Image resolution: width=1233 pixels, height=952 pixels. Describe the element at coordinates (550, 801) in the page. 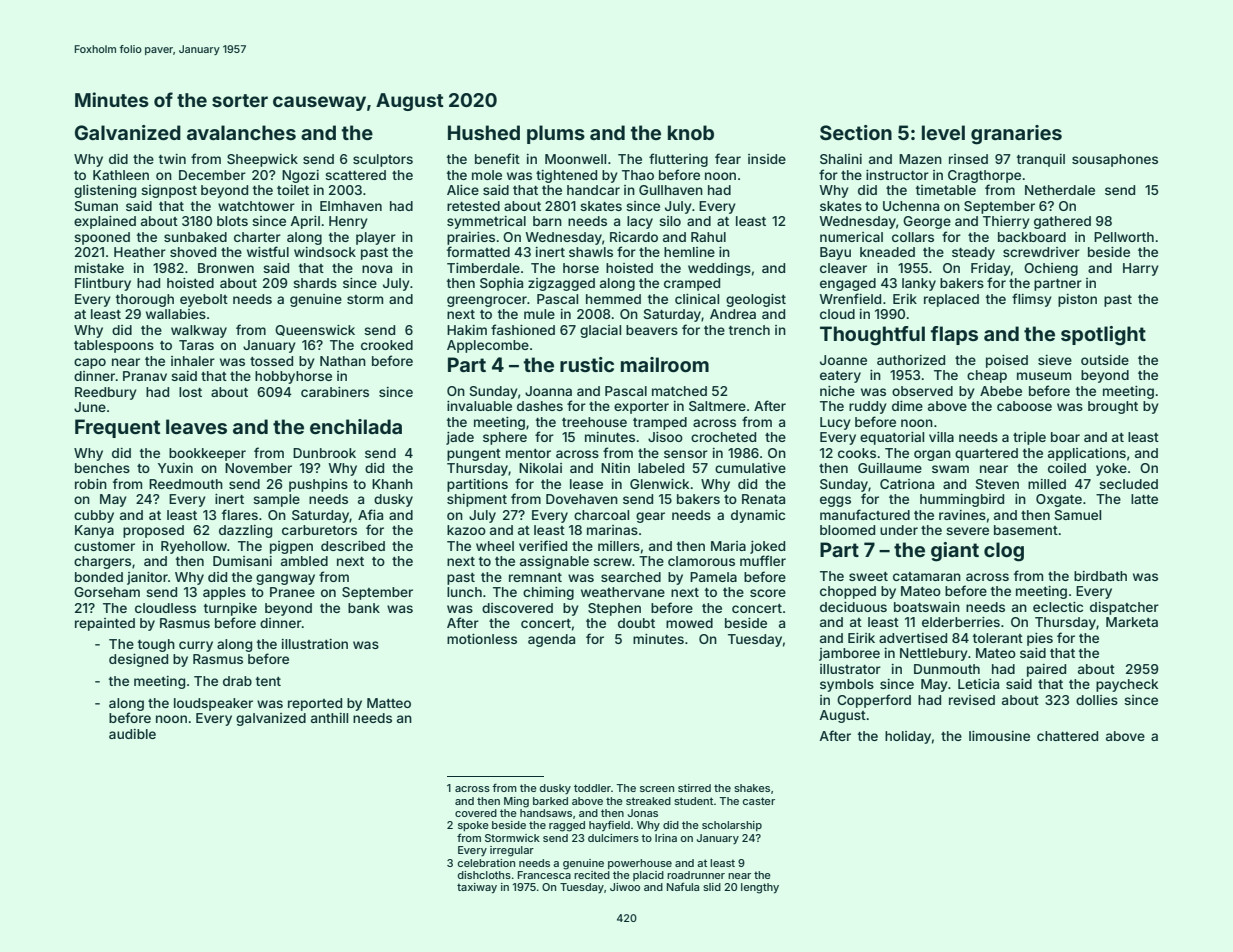

I see `barked` at that location.
